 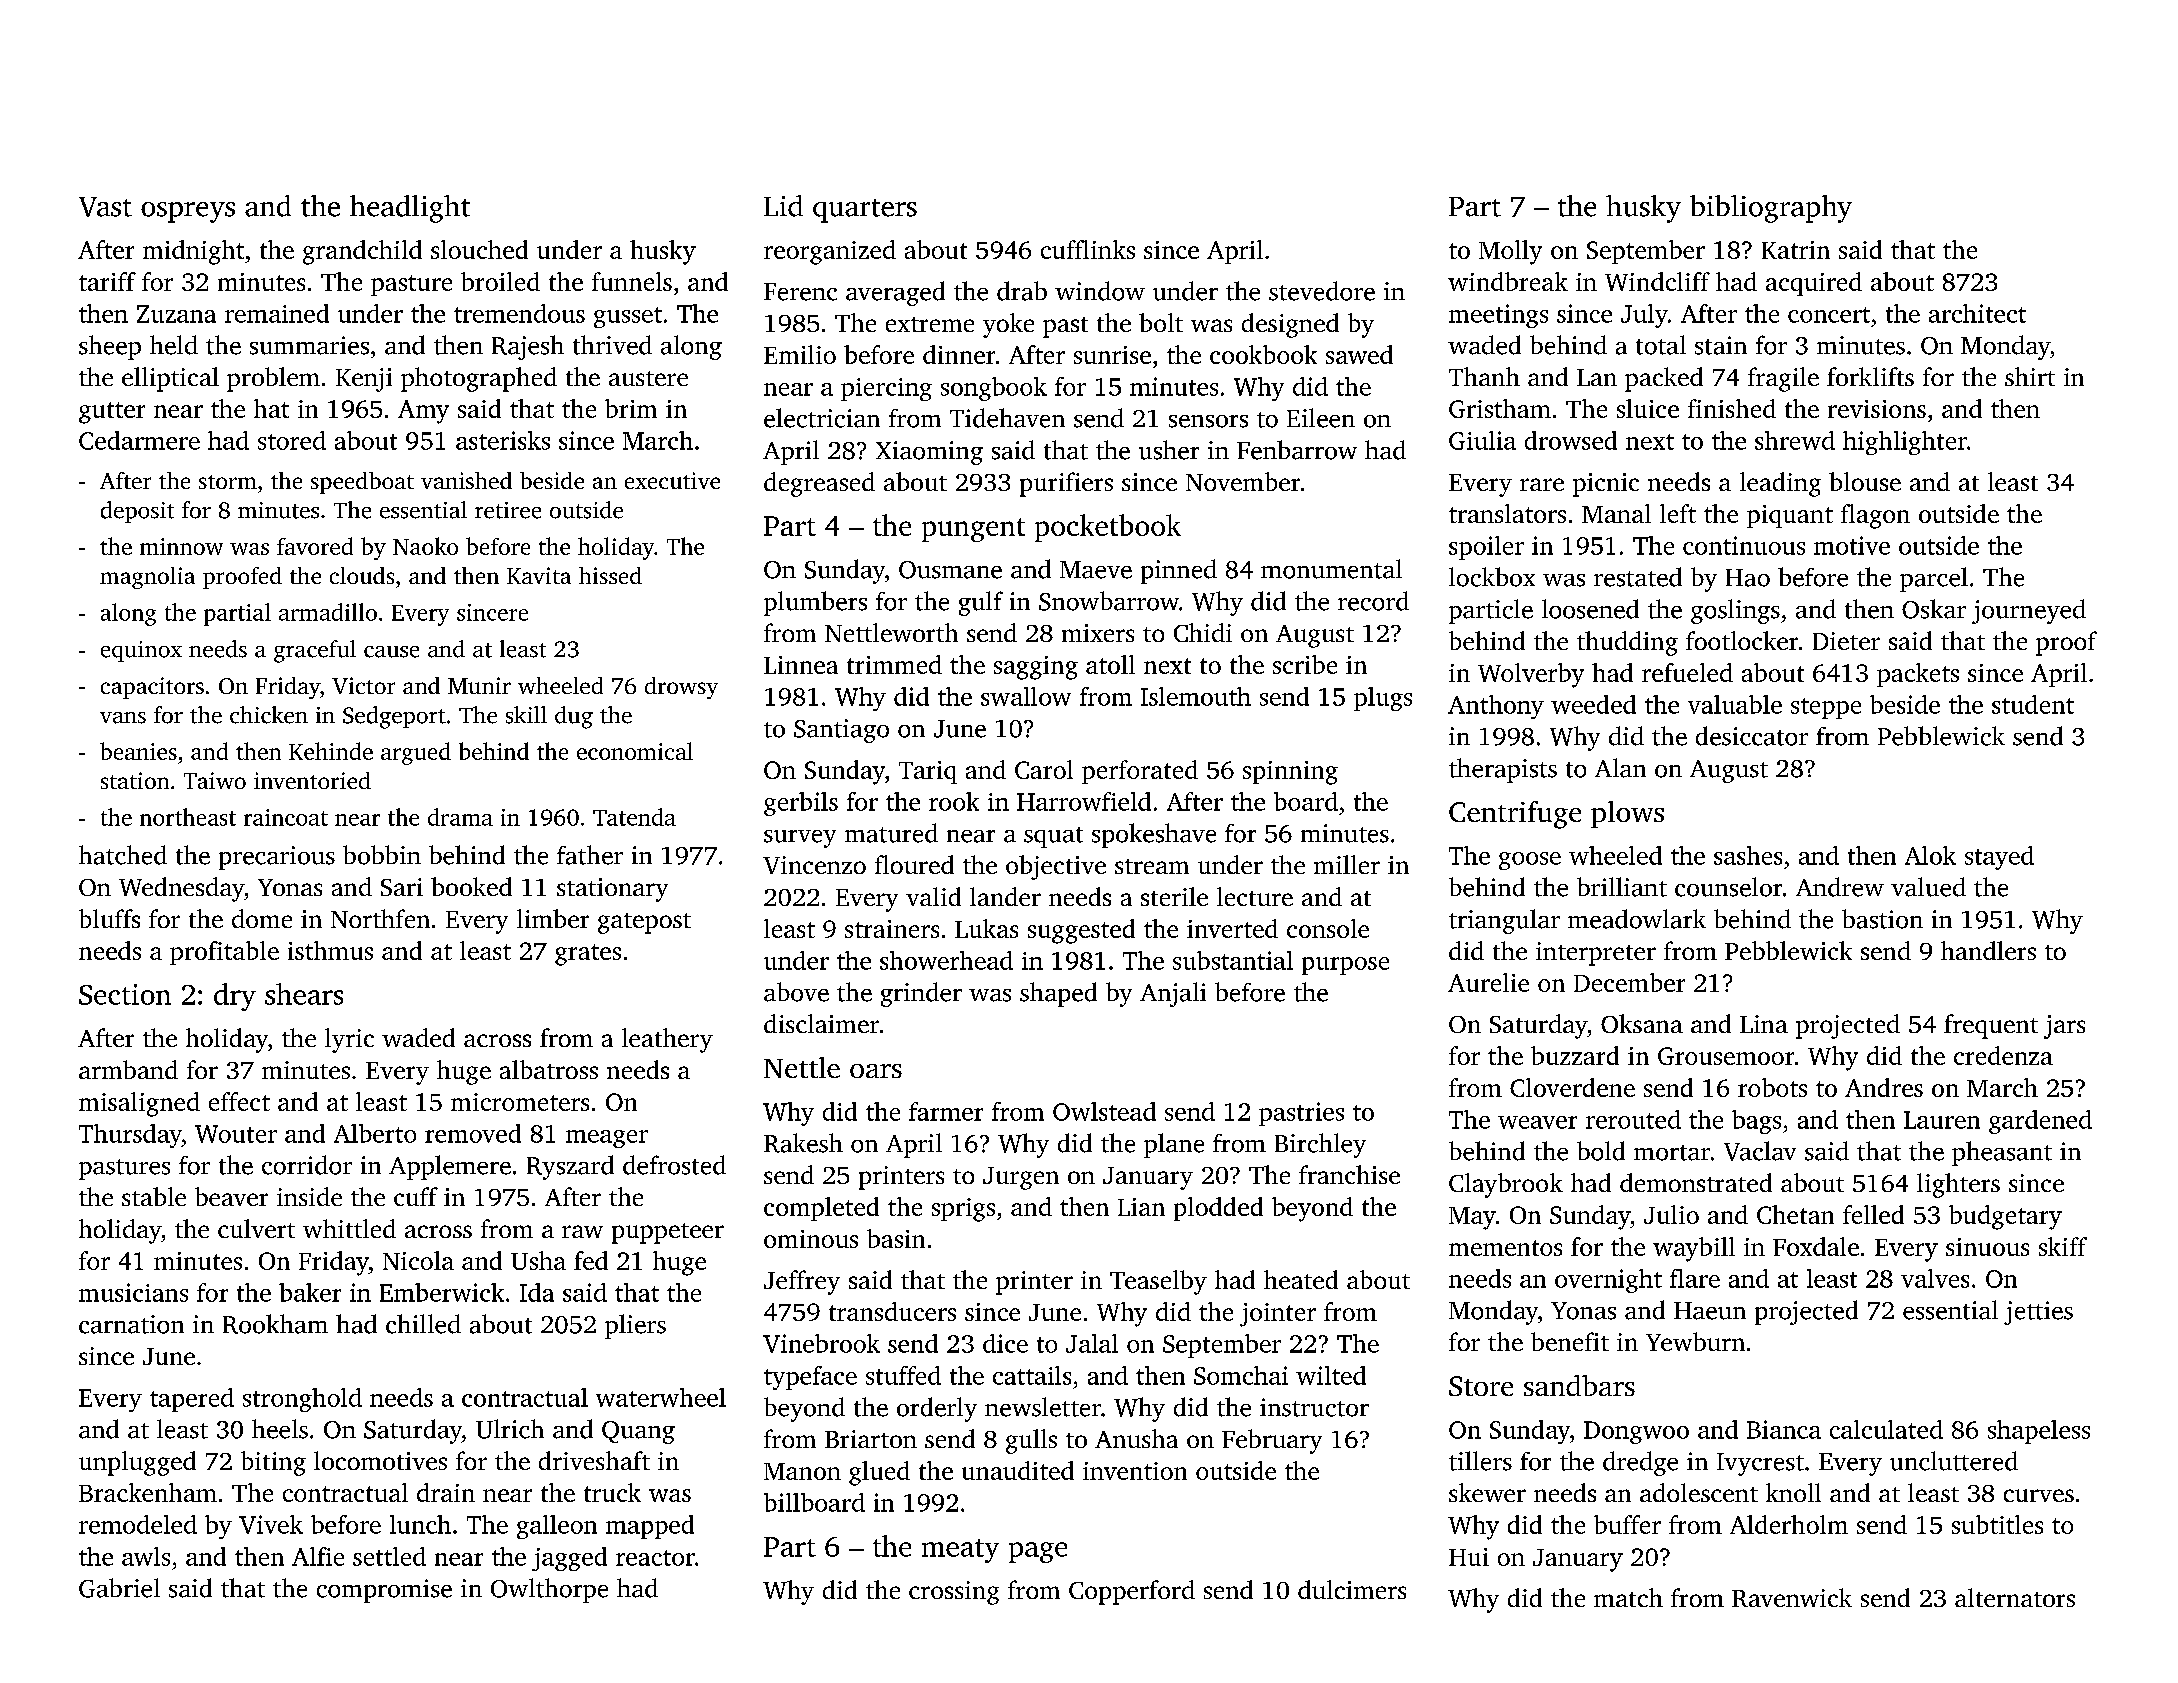 What do you see at coordinates (1005, 1343) in the screenshot?
I see `dice` at bounding box center [1005, 1343].
